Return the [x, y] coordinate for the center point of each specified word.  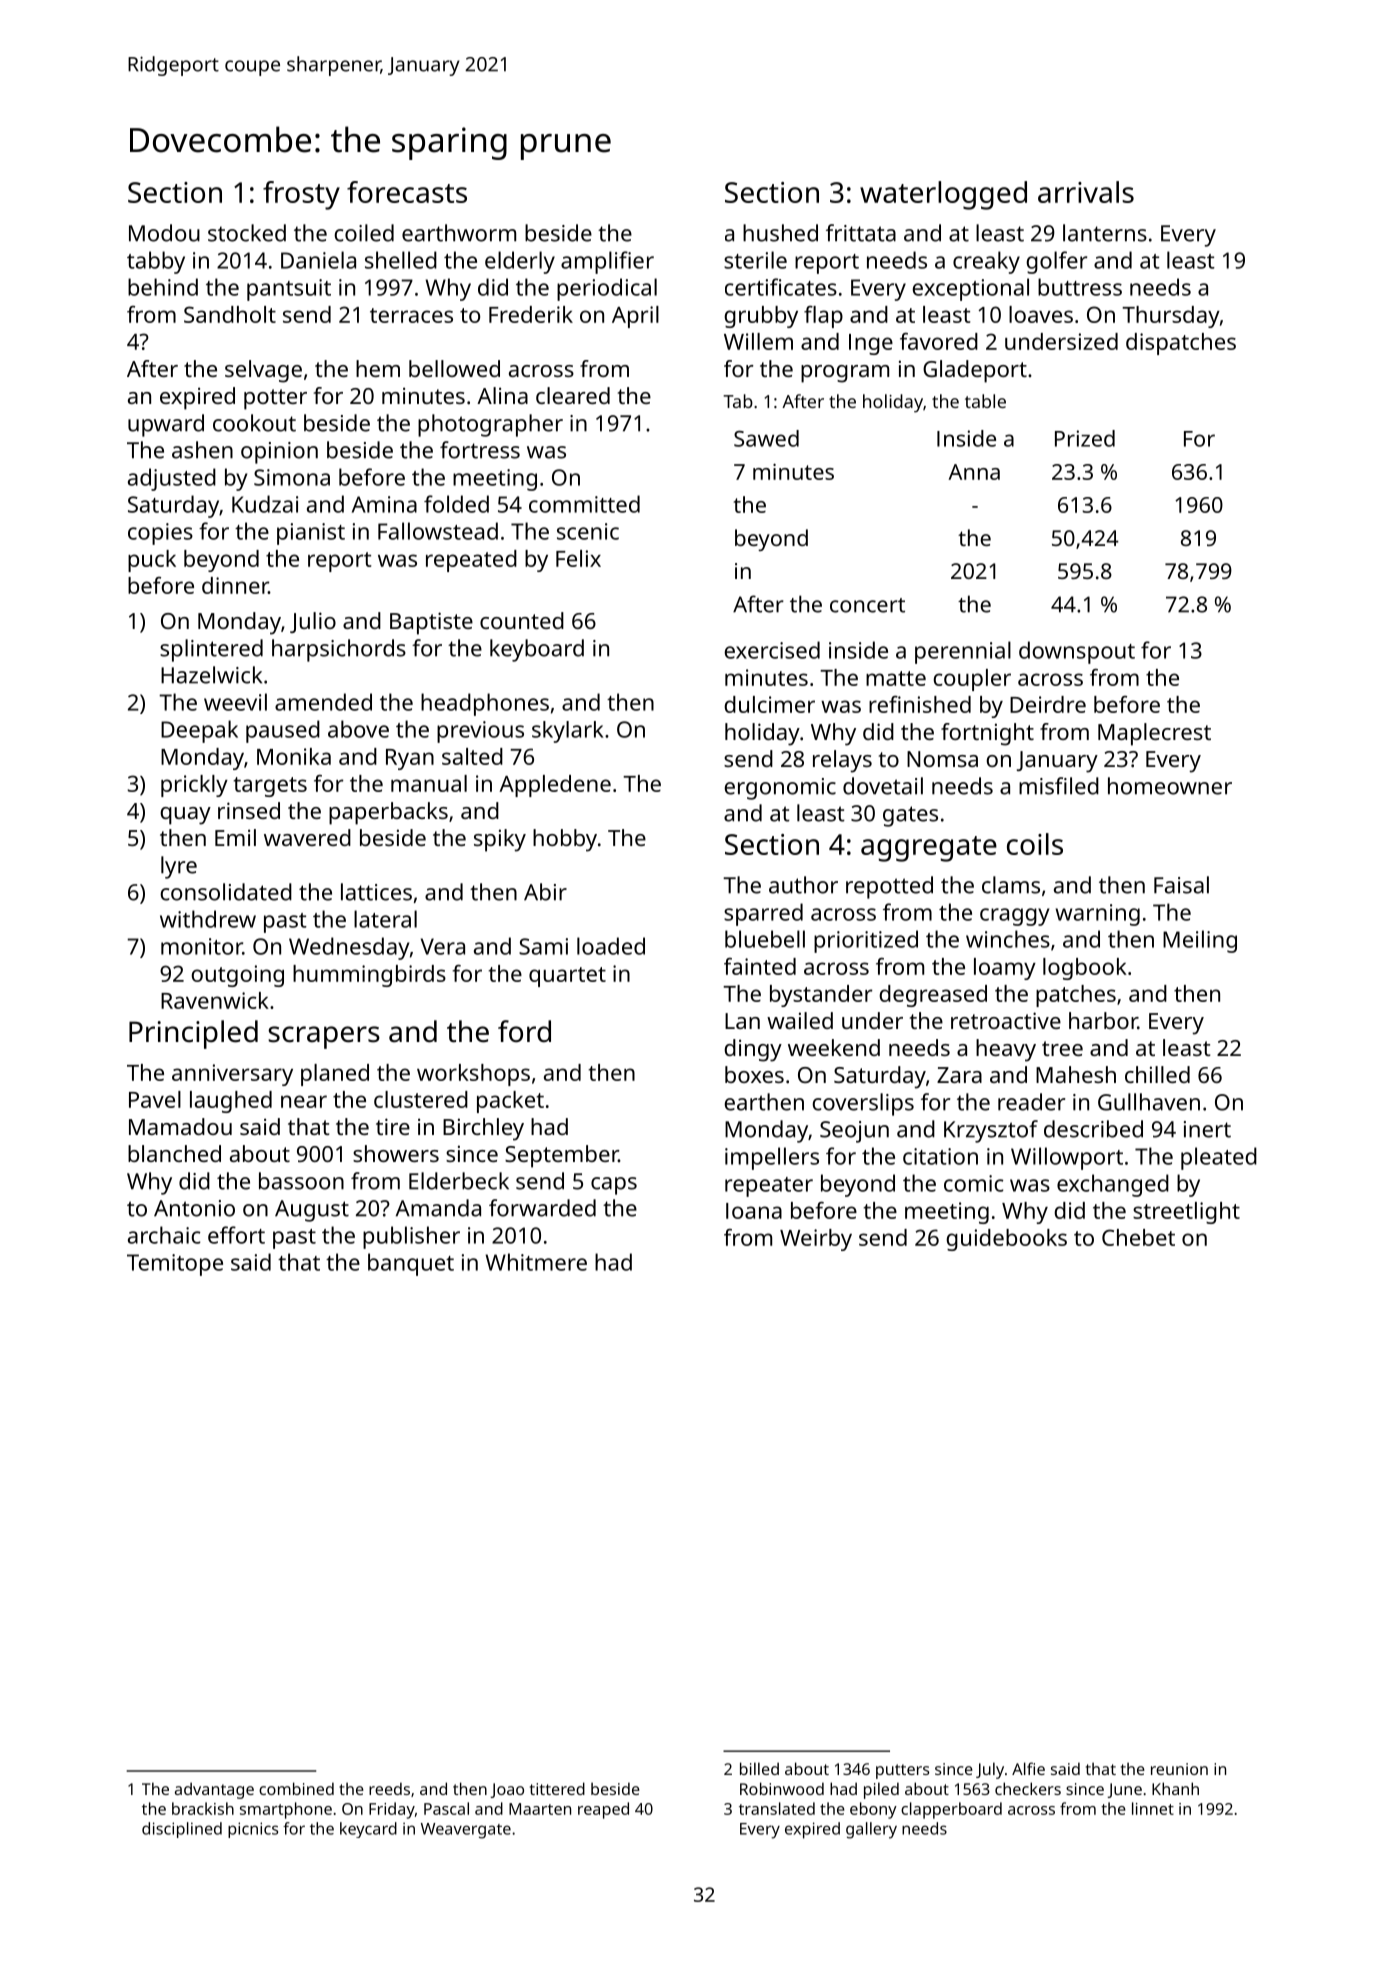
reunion [1179, 1769]
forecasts [407, 192]
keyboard [537, 650]
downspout [1077, 652]
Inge [871, 344]
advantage [214, 1790]
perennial [963, 652]
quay [185, 816]
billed [759, 1768]
